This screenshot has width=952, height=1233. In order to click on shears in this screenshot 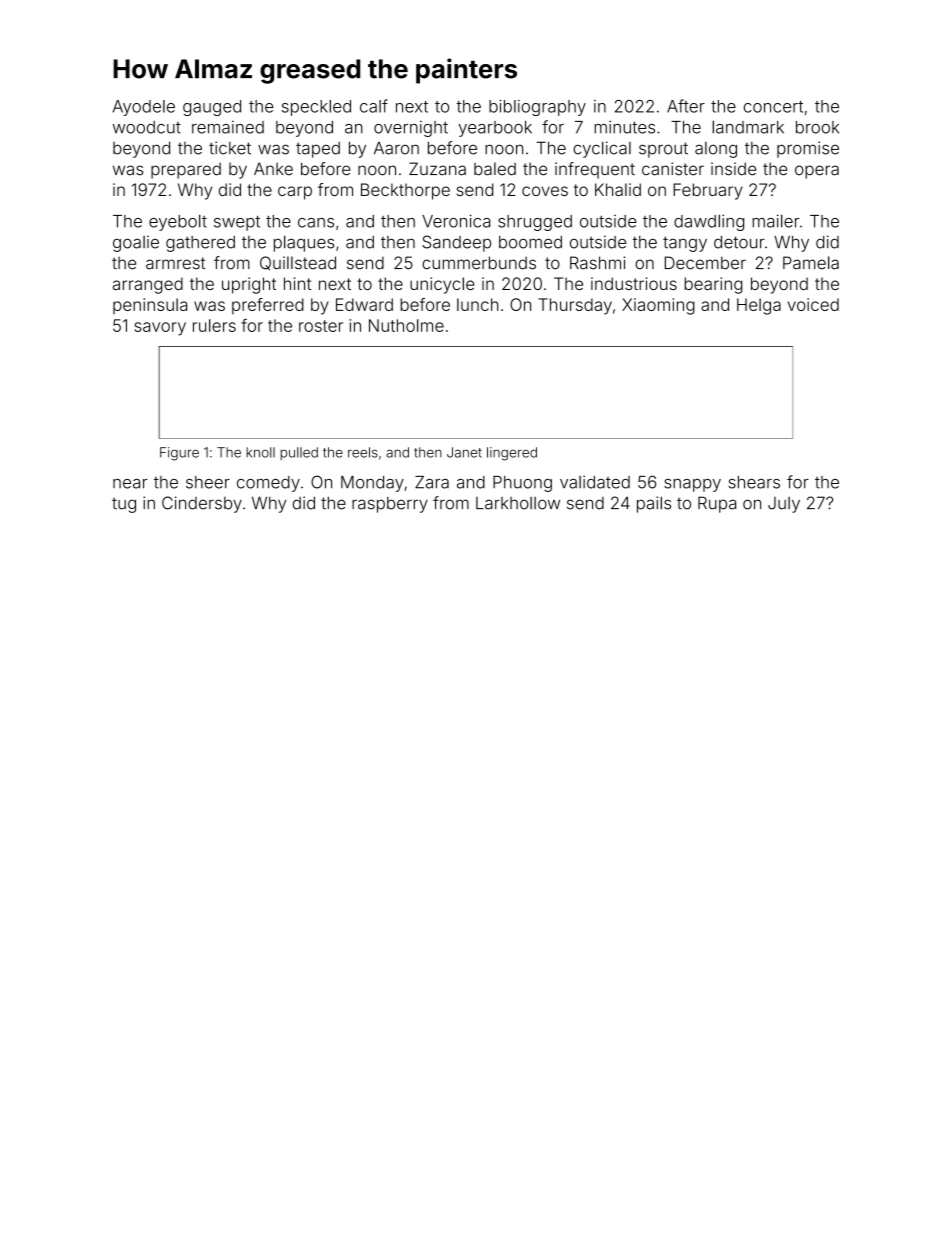, I will do `click(754, 482)`.
